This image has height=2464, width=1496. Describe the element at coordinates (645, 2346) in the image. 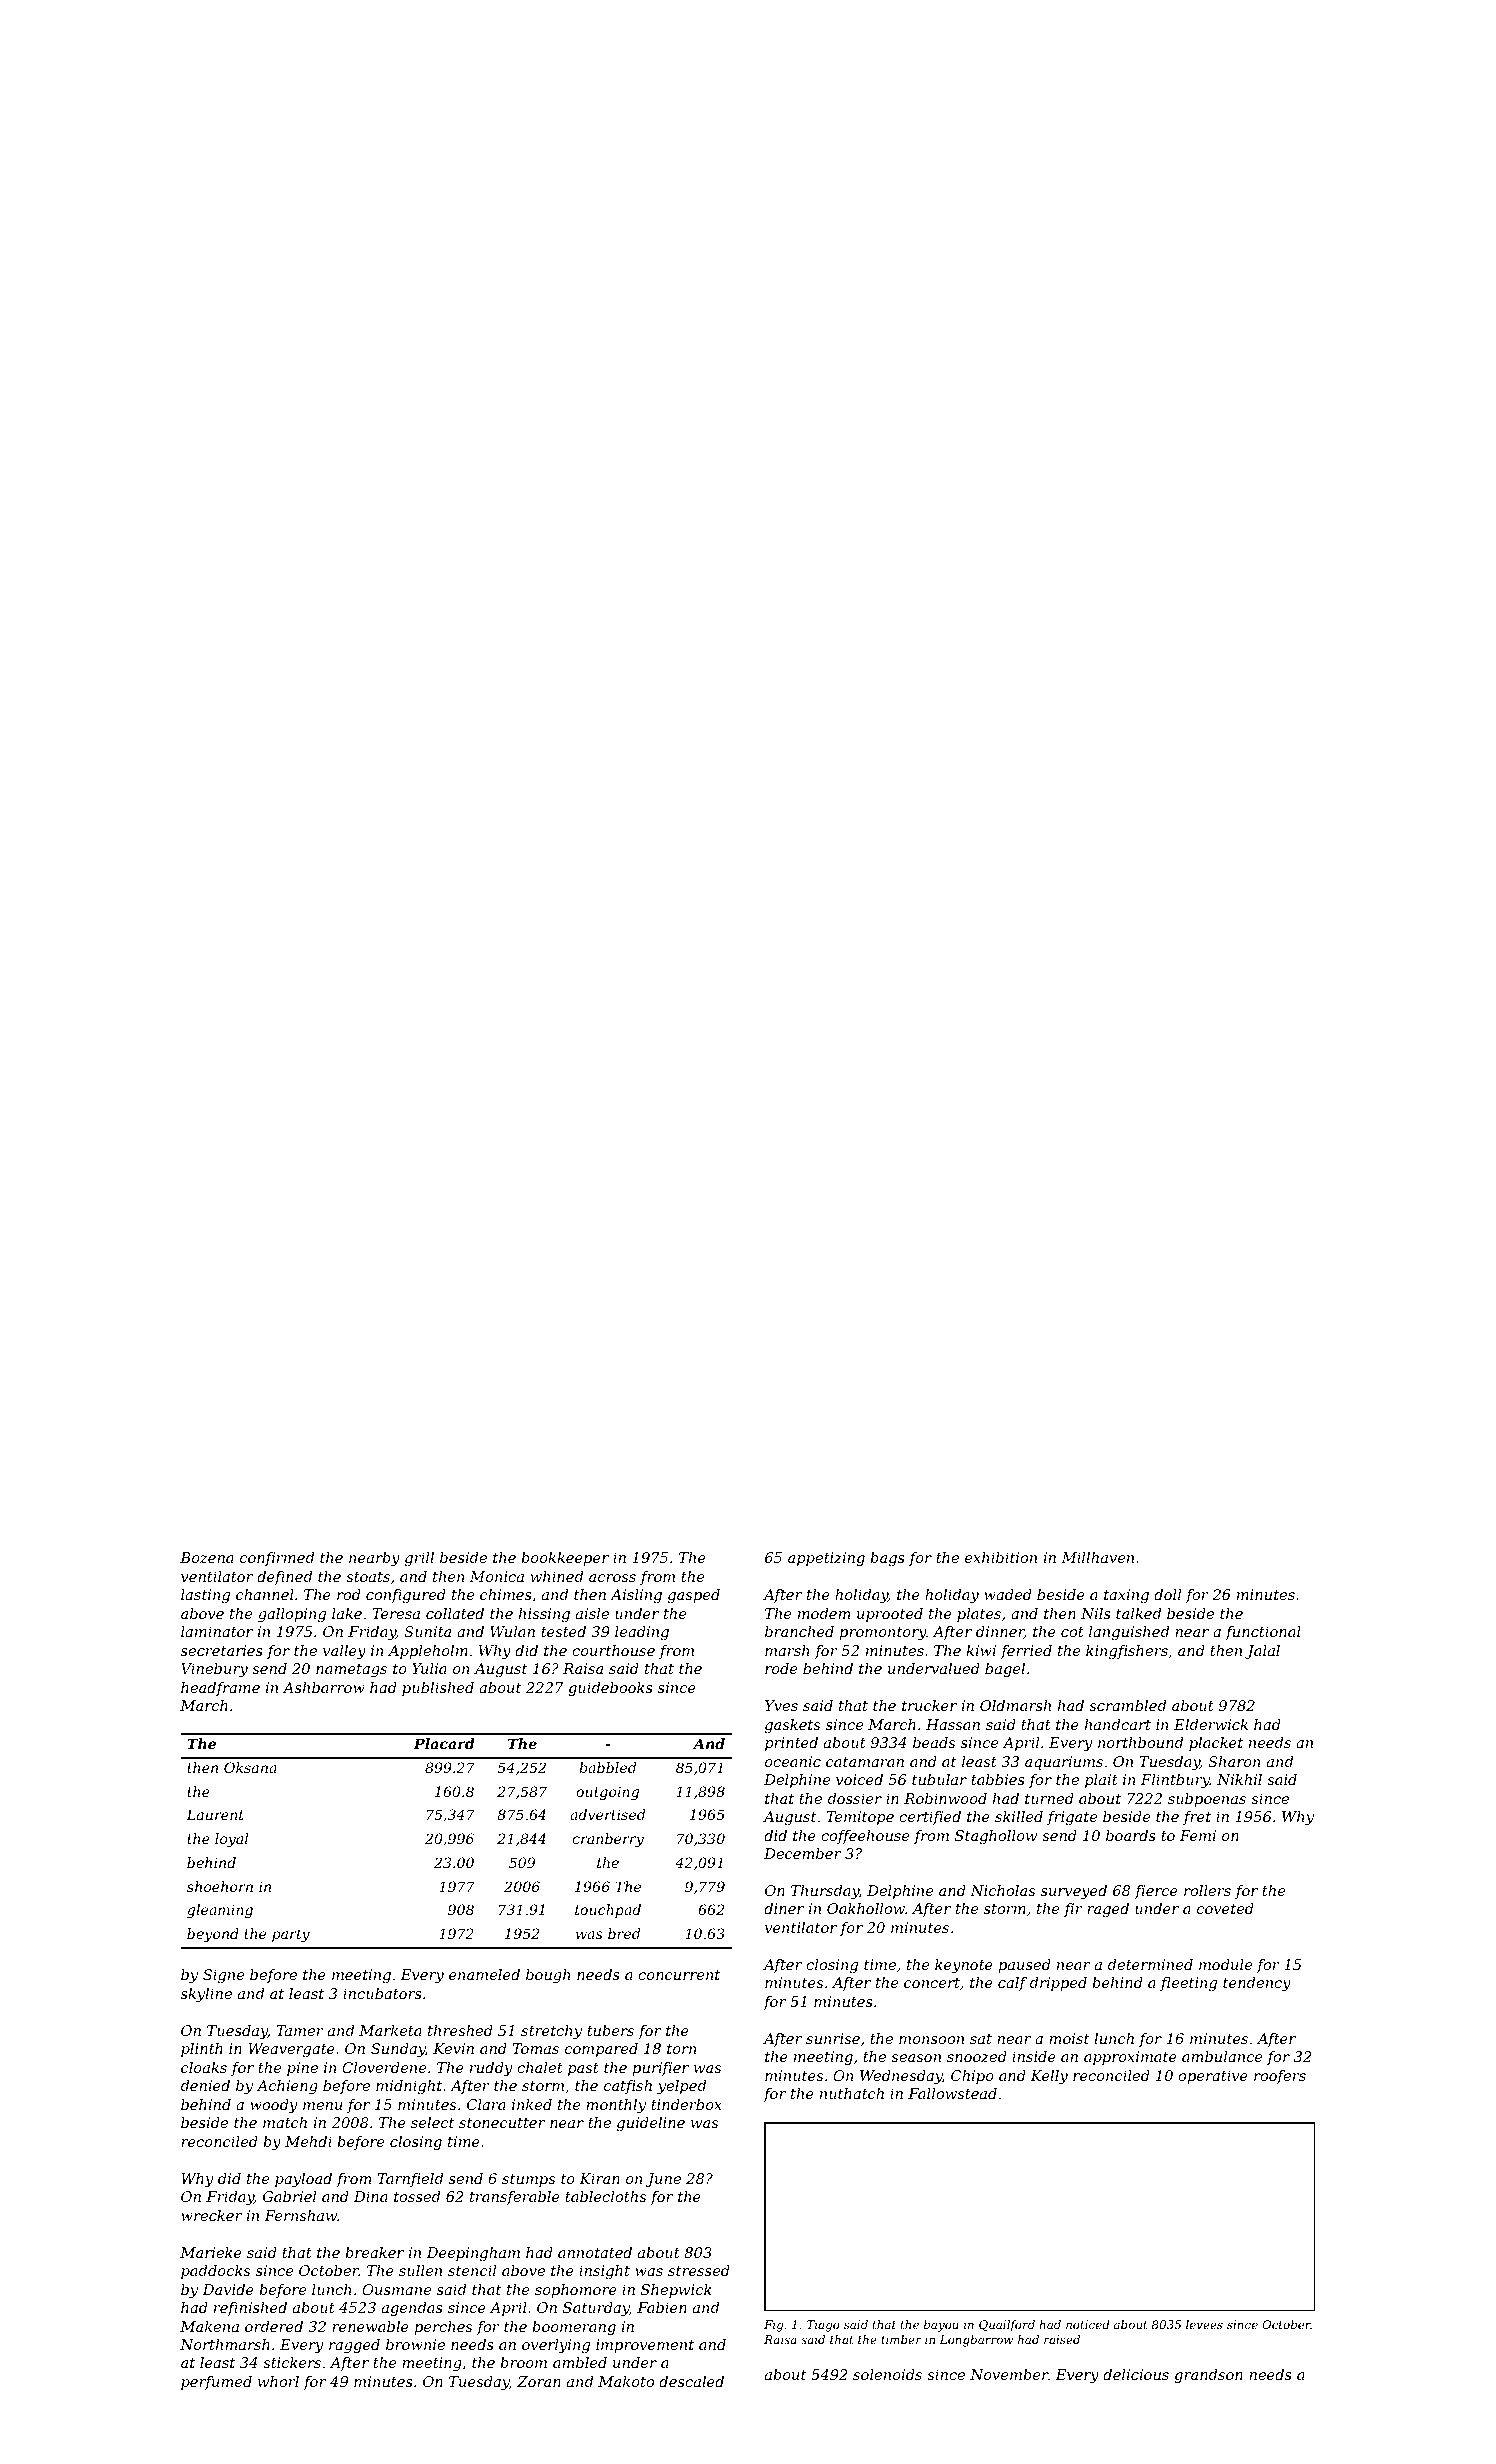

I see `improvement` at that location.
